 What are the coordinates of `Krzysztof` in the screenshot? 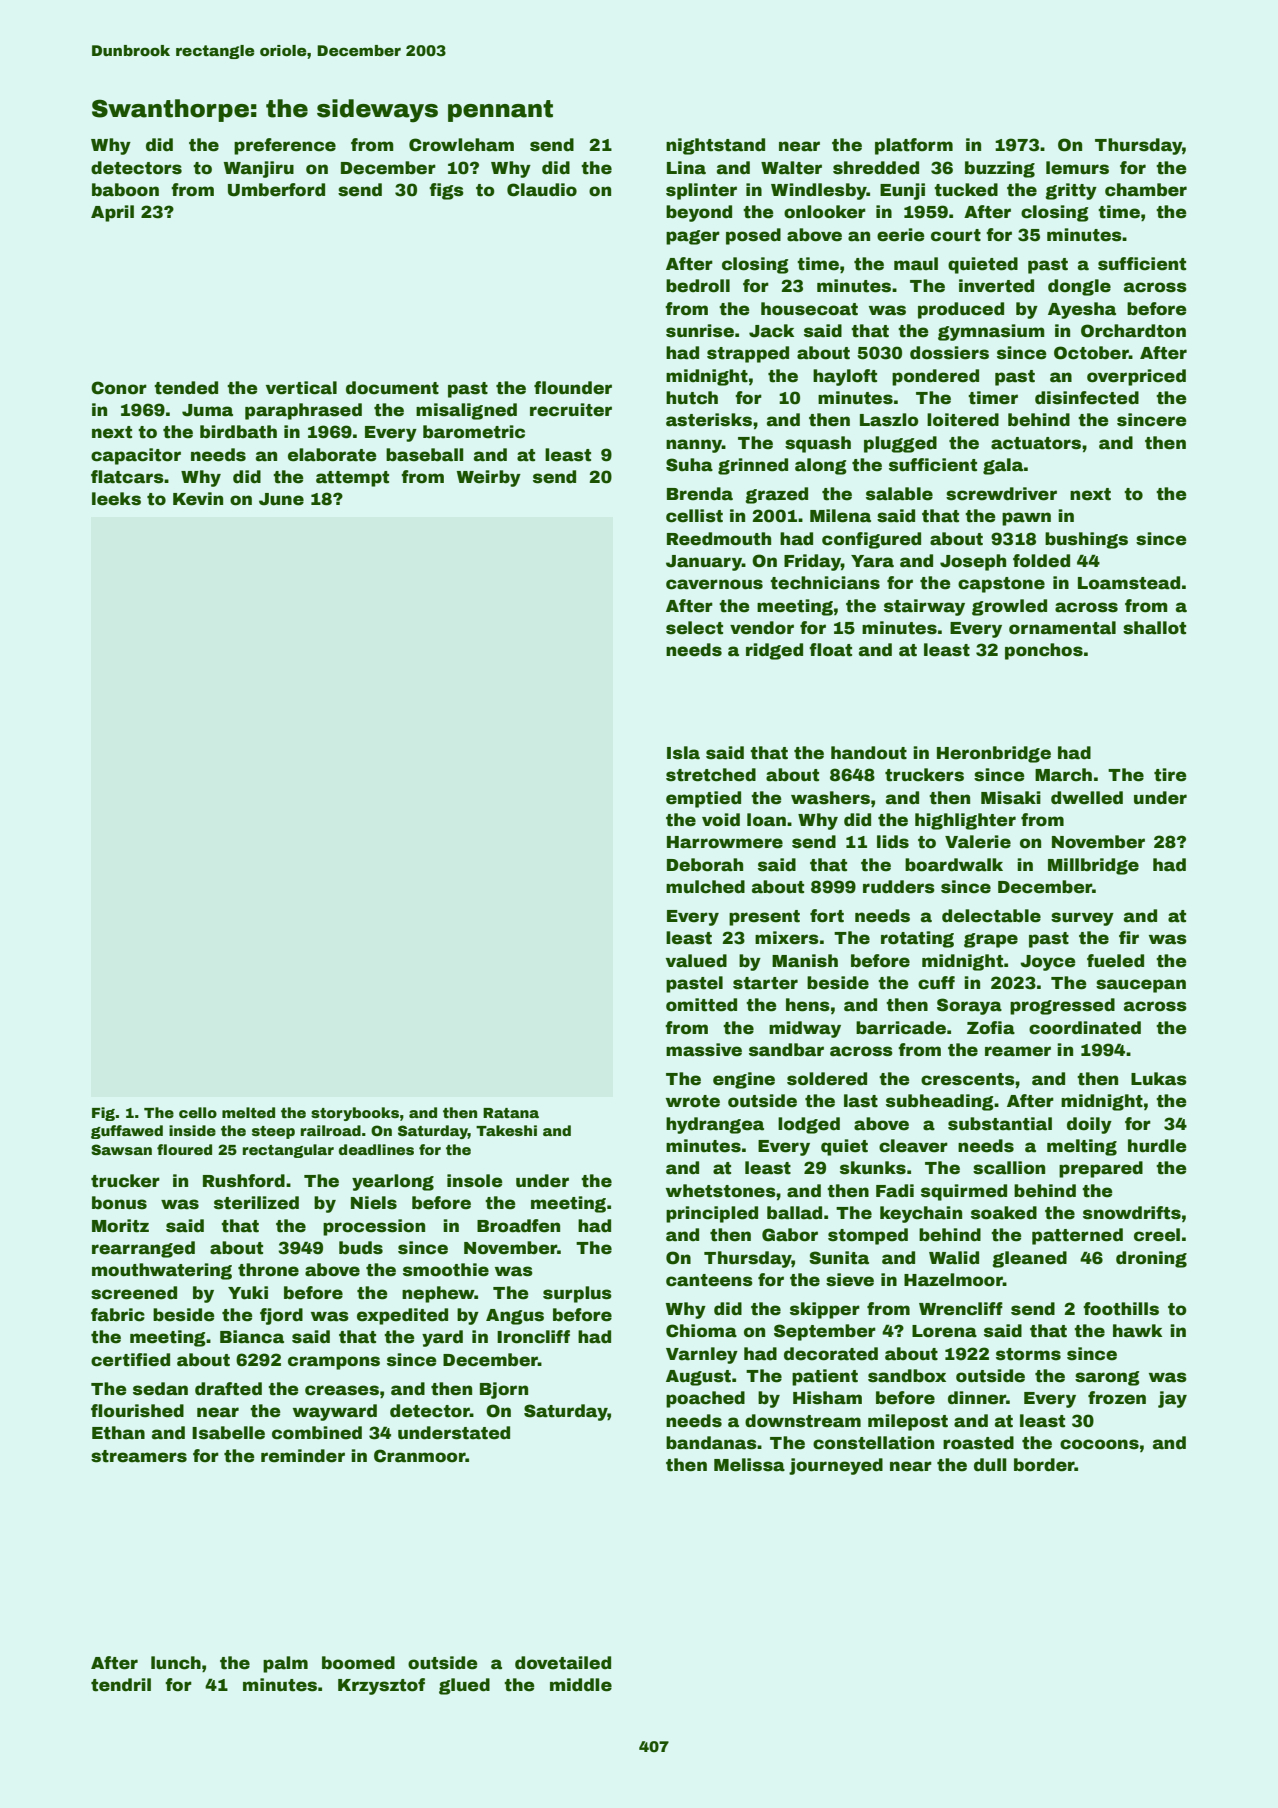 It's located at (381, 1686).
